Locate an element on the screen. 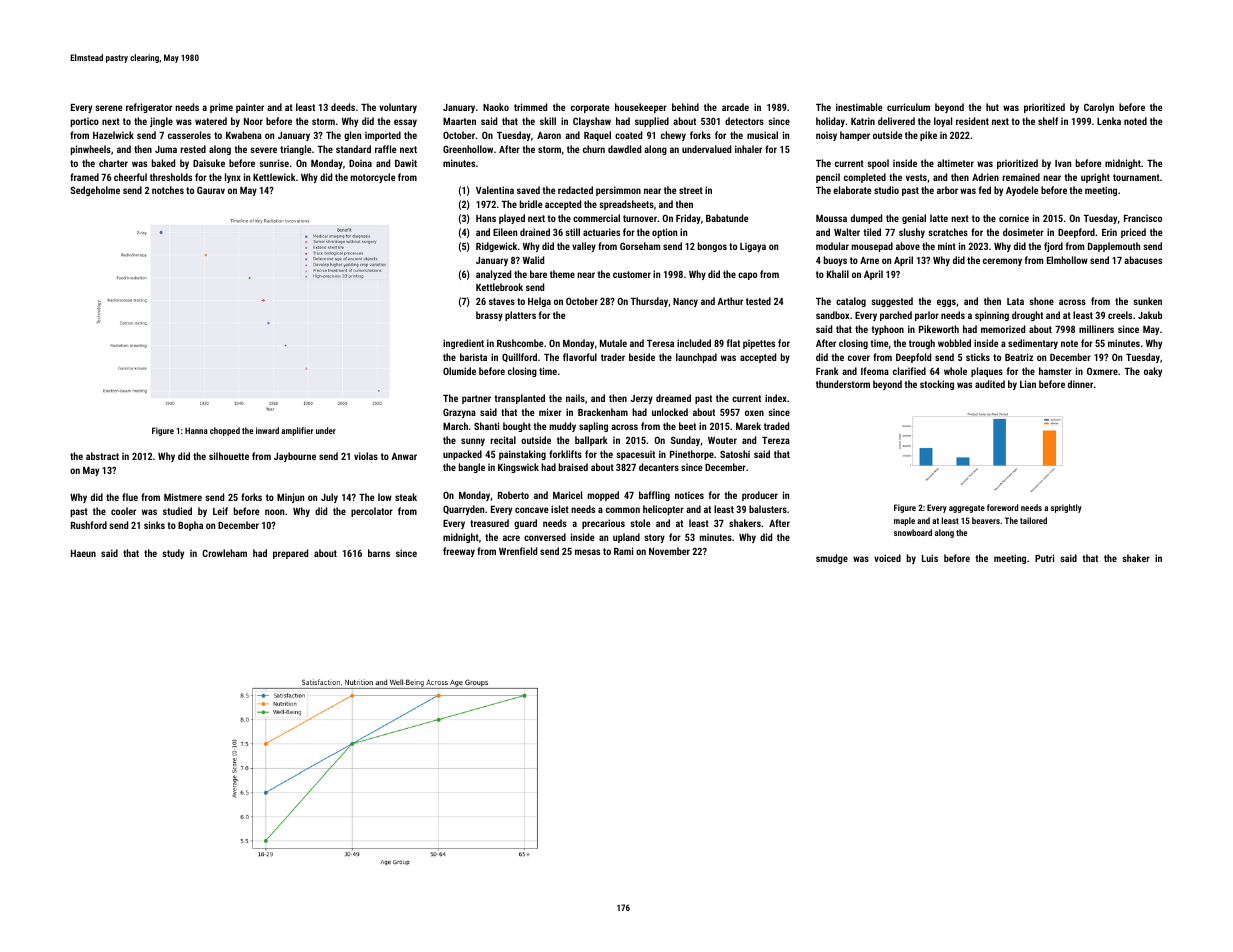 The height and width of the screenshot is (952, 1233). oaky is located at coordinates (1153, 372).
